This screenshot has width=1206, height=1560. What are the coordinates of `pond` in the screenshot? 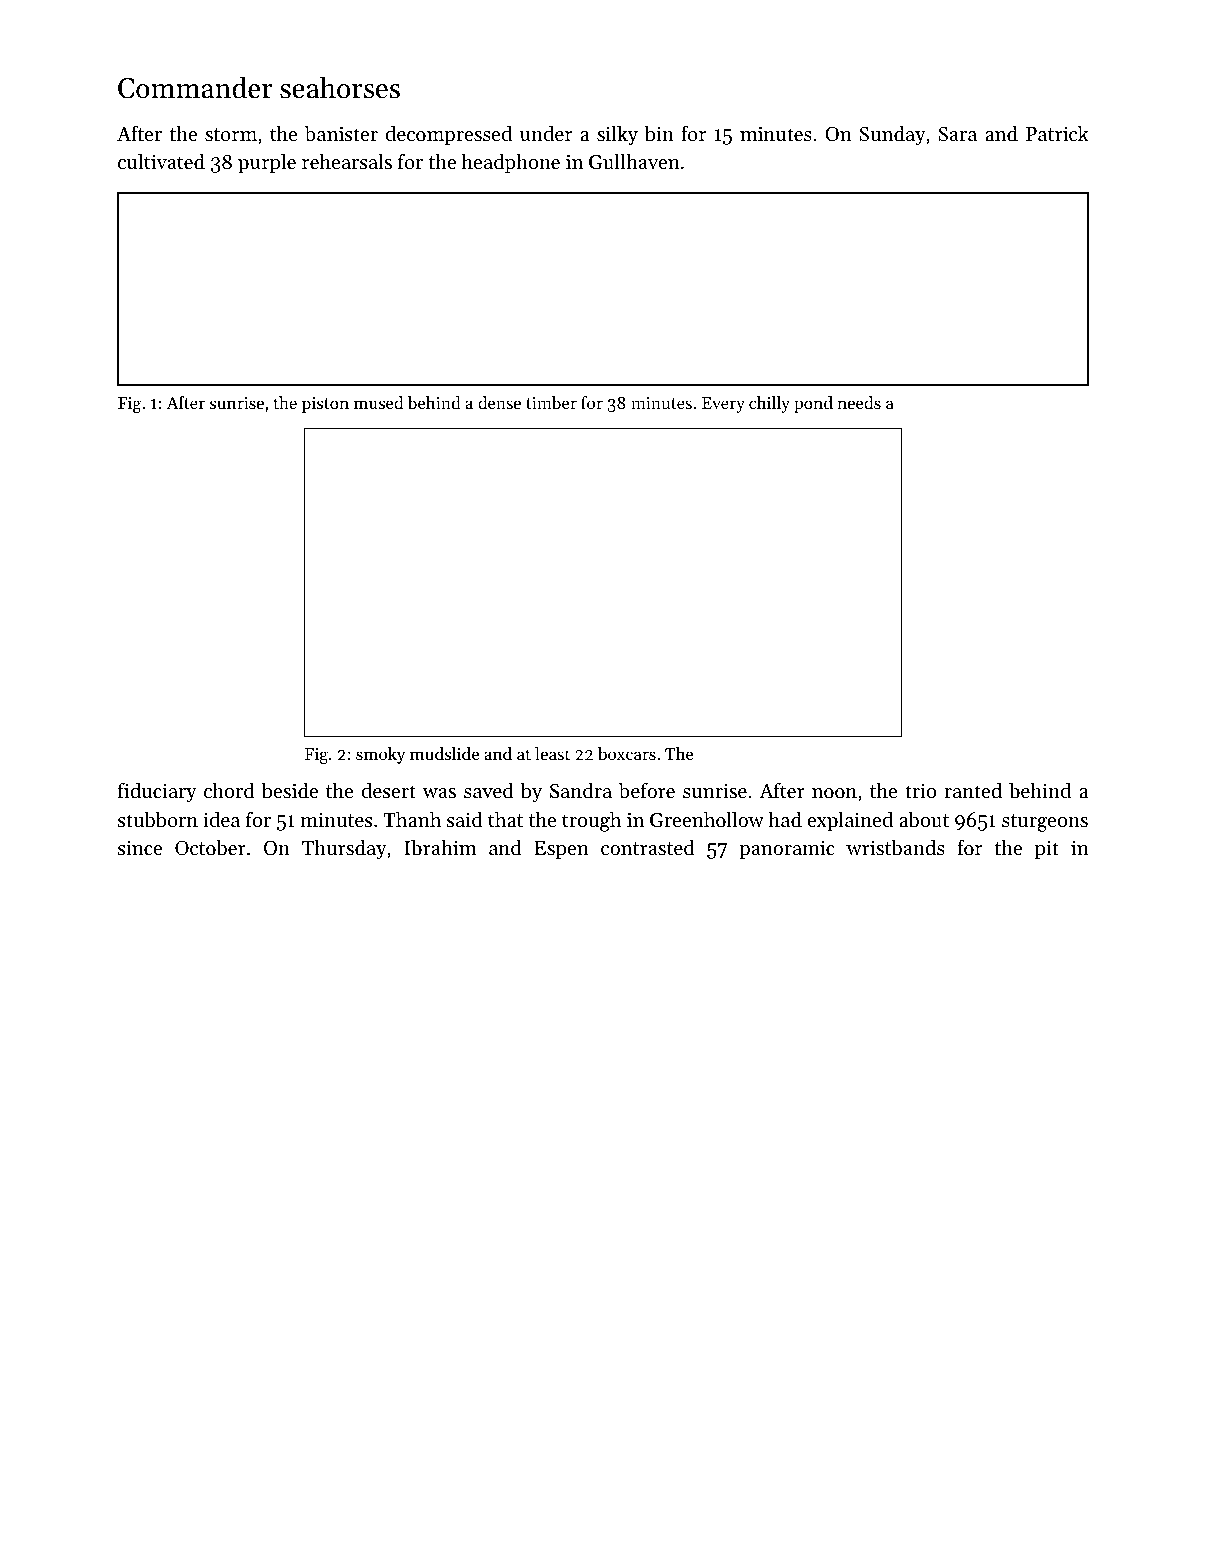 It's located at (813, 404).
